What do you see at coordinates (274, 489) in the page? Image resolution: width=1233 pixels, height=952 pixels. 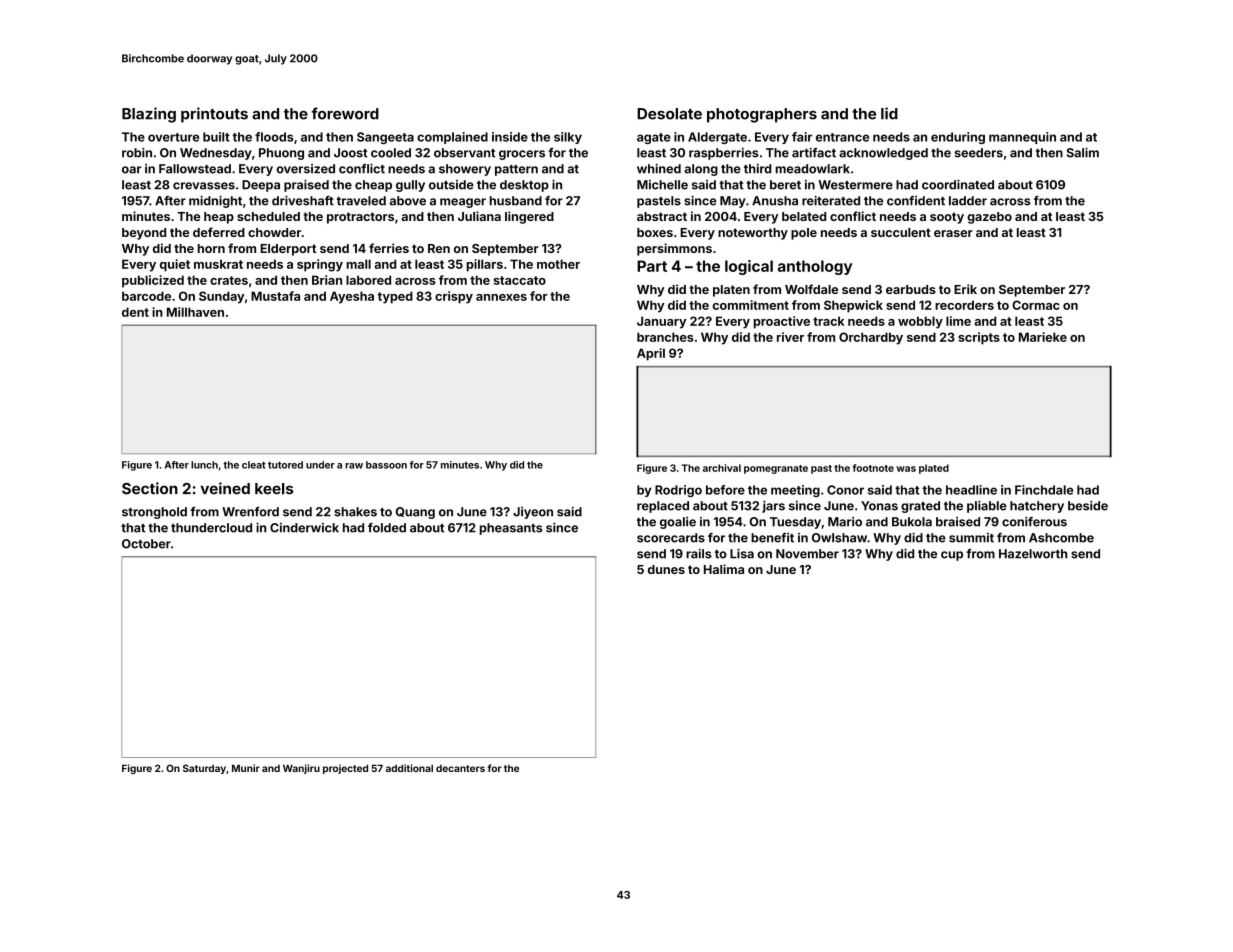 I see `keels` at bounding box center [274, 489].
